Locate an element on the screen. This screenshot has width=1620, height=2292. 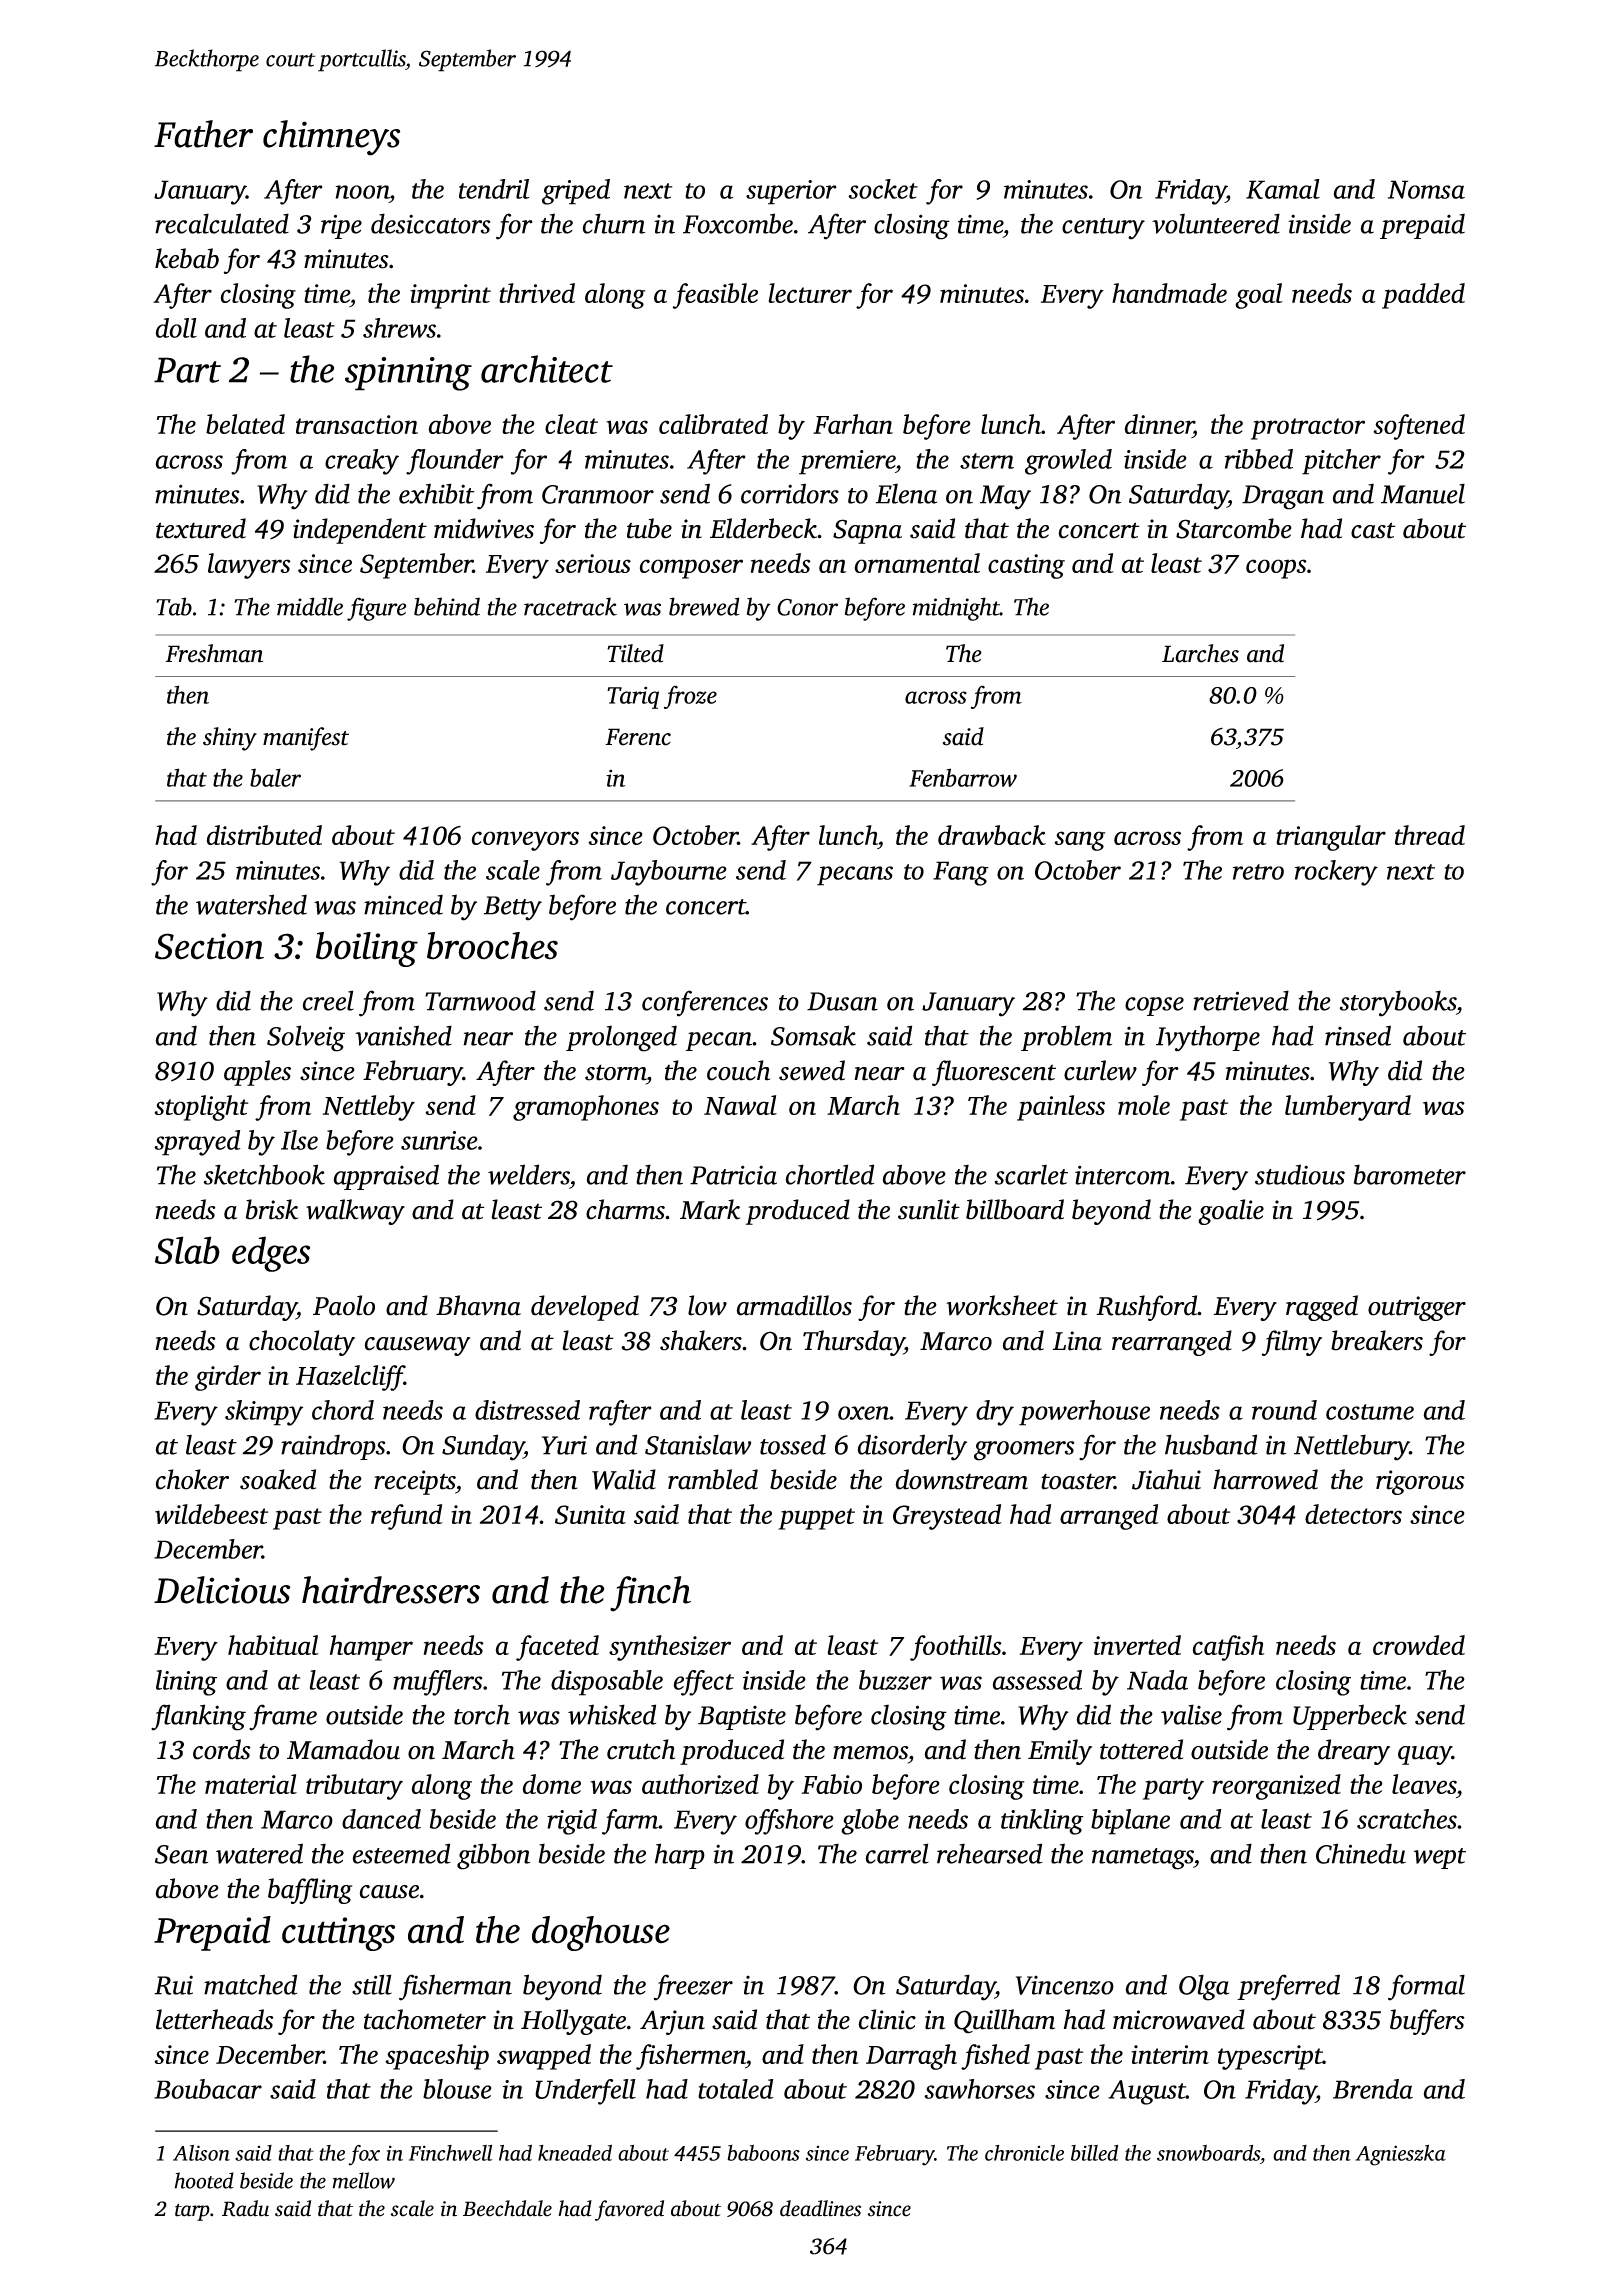
storybooks is located at coordinates (1398, 1003).
